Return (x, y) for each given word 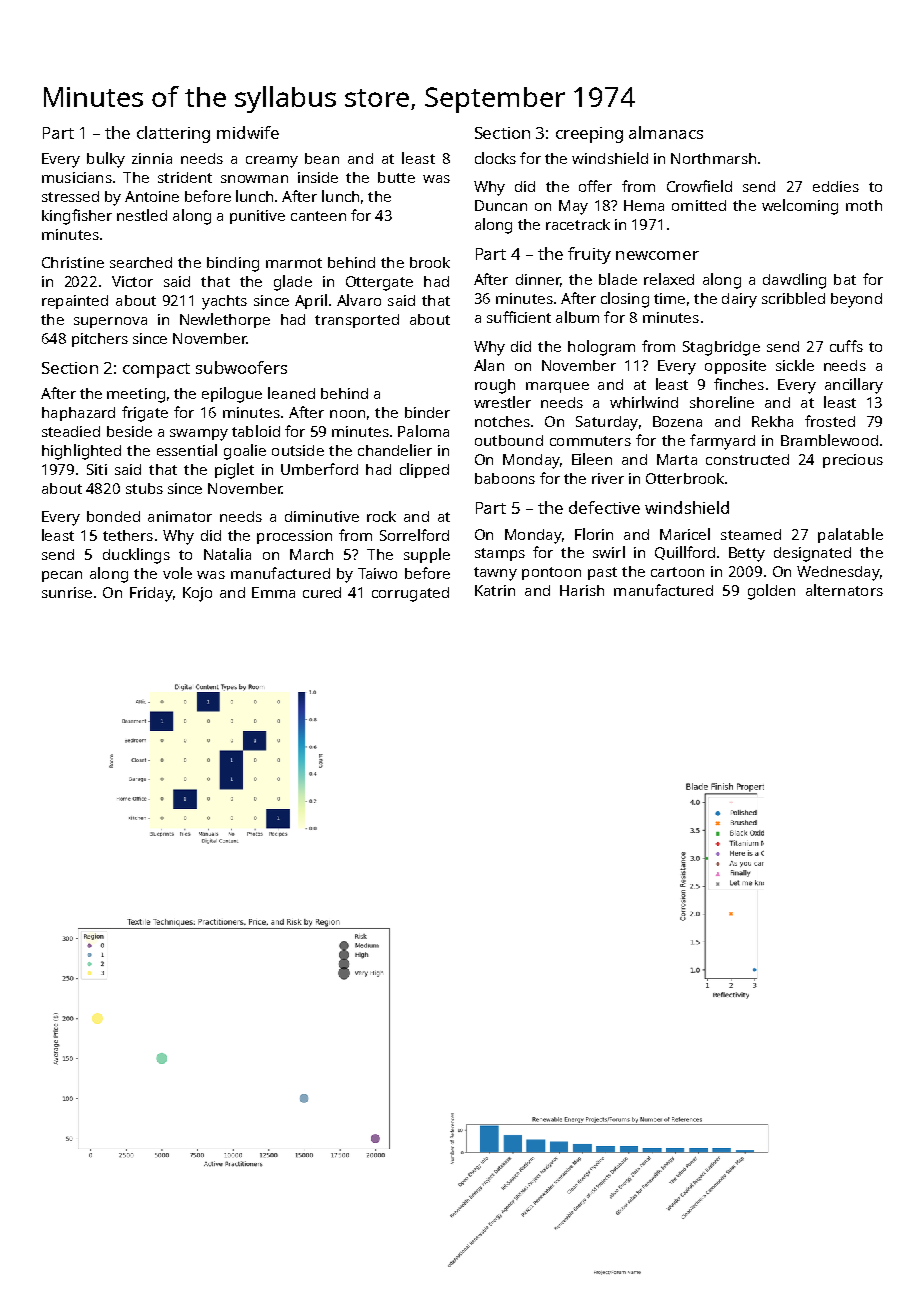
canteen (318, 216)
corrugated (410, 594)
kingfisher (77, 217)
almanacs (666, 132)
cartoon (677, 572)
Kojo (197, 594)
